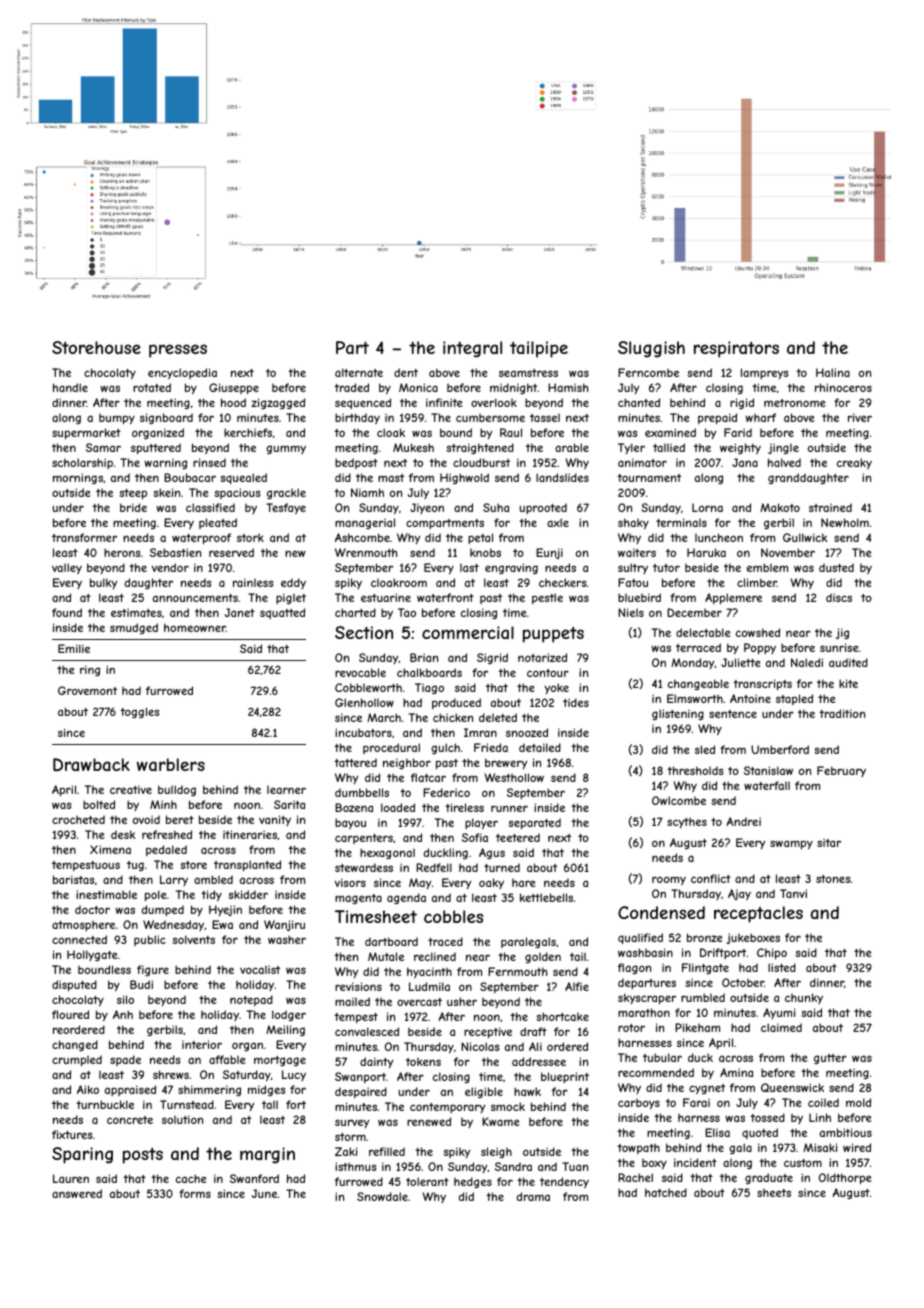  What do you see at coordinates (488, 1032) in the document?
I see `receptive` at bounding box center [488, 1032].
